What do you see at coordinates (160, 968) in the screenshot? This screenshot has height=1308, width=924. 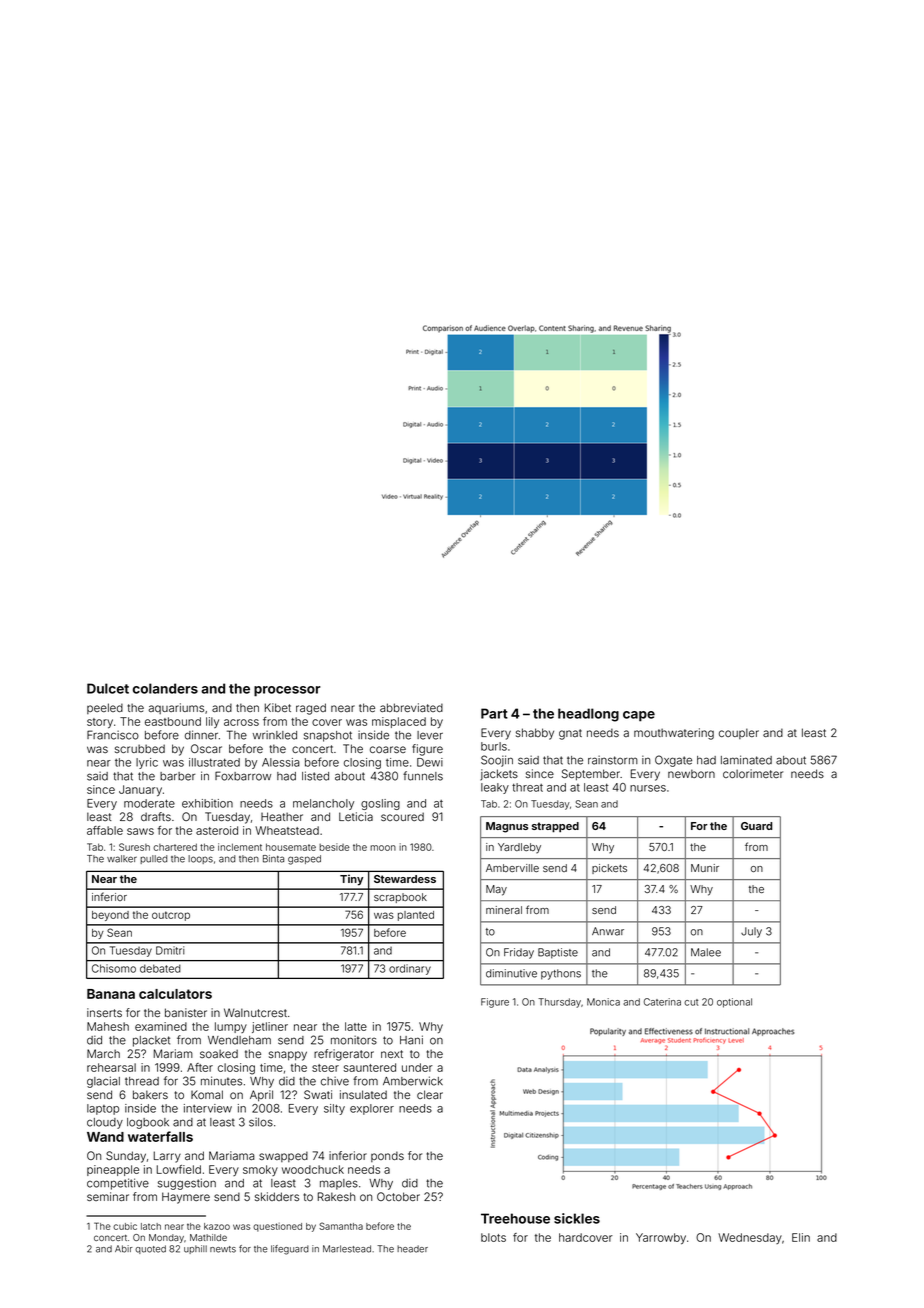 I see `debated` at bounding box center [160, 968].
